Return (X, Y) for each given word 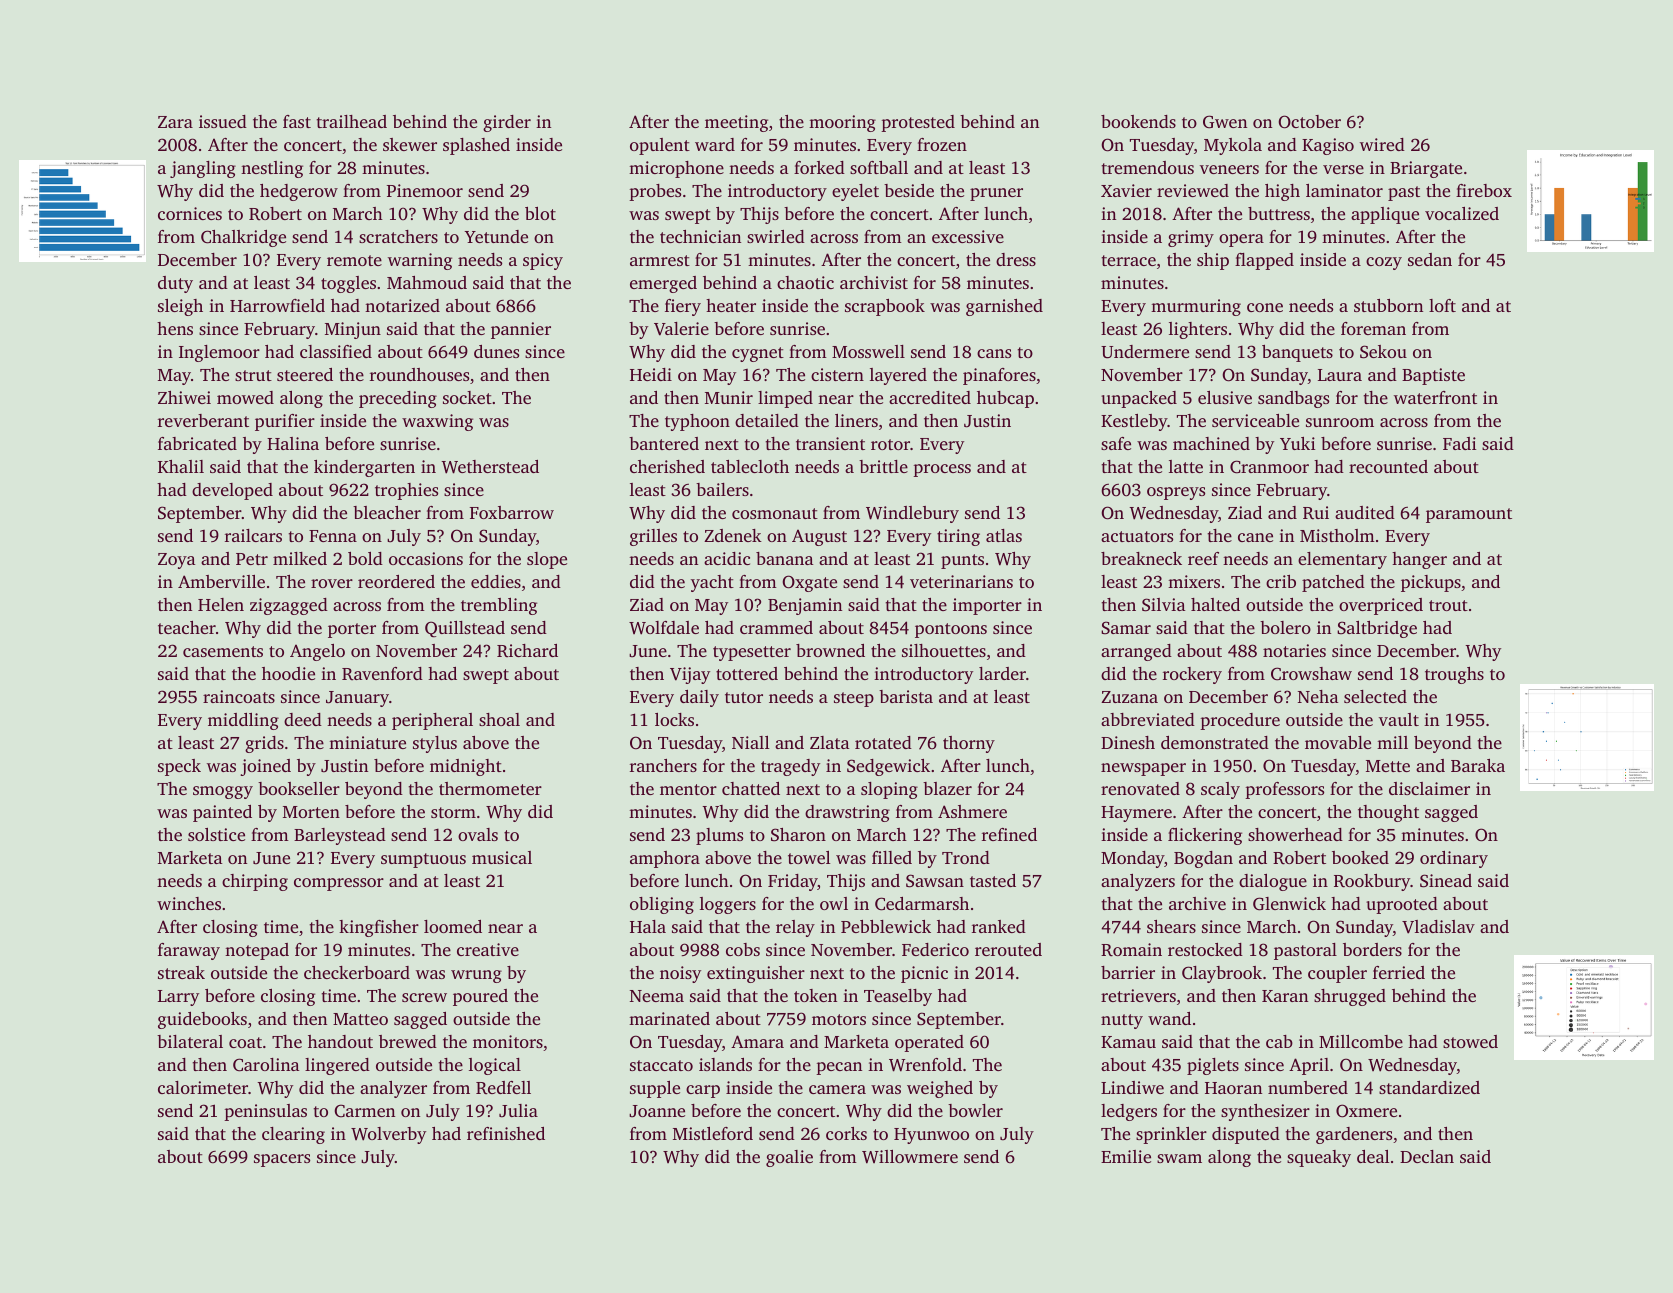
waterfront (1435, 397)
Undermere (1145, 352)
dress (1016, 259)
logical (495, 1066)
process (942, 470)
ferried (1399, 972)
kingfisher (379, 928)
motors (839, 1019)
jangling (203, 169)
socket (467, 397)
